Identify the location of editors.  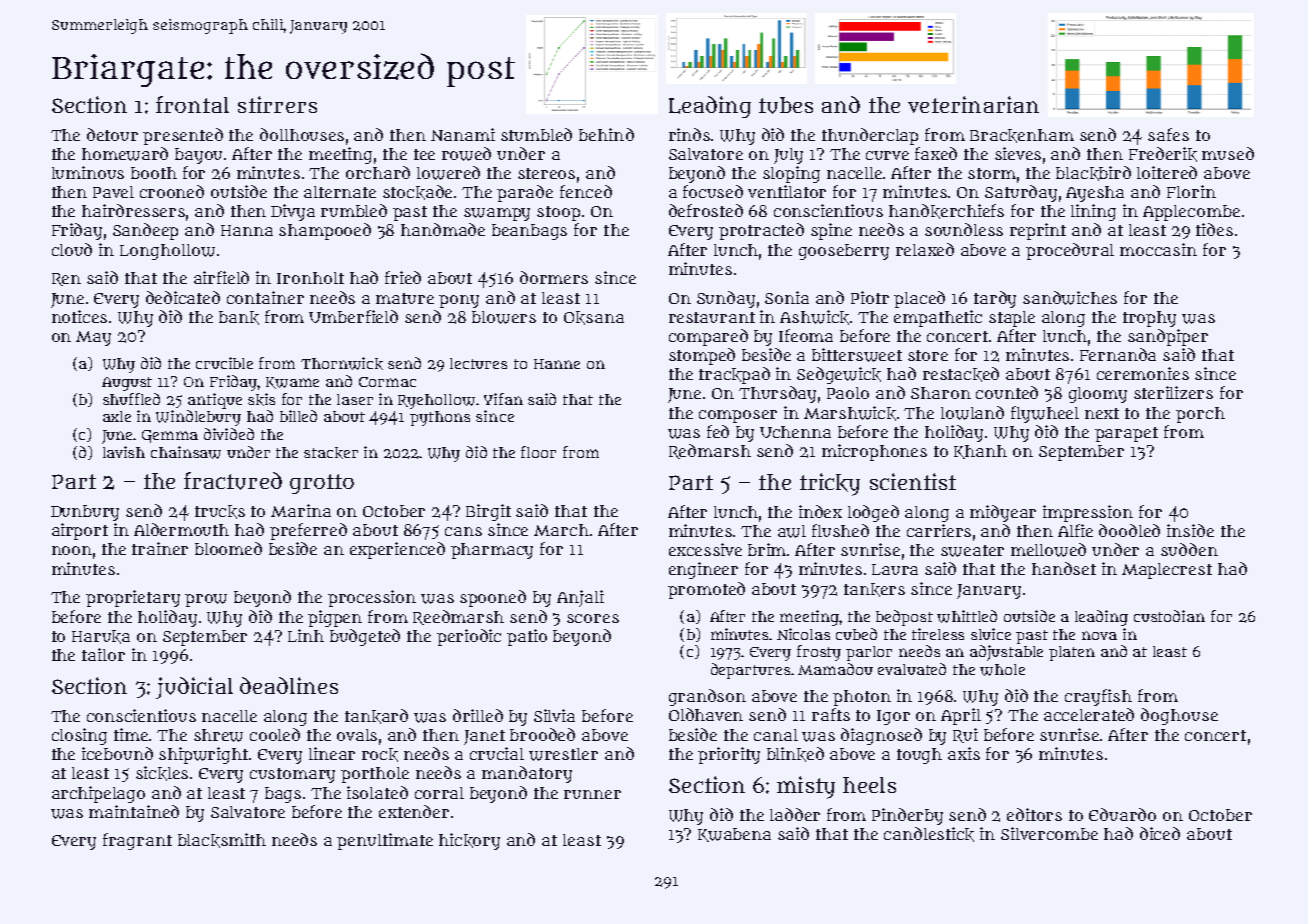
(1034, 814).
